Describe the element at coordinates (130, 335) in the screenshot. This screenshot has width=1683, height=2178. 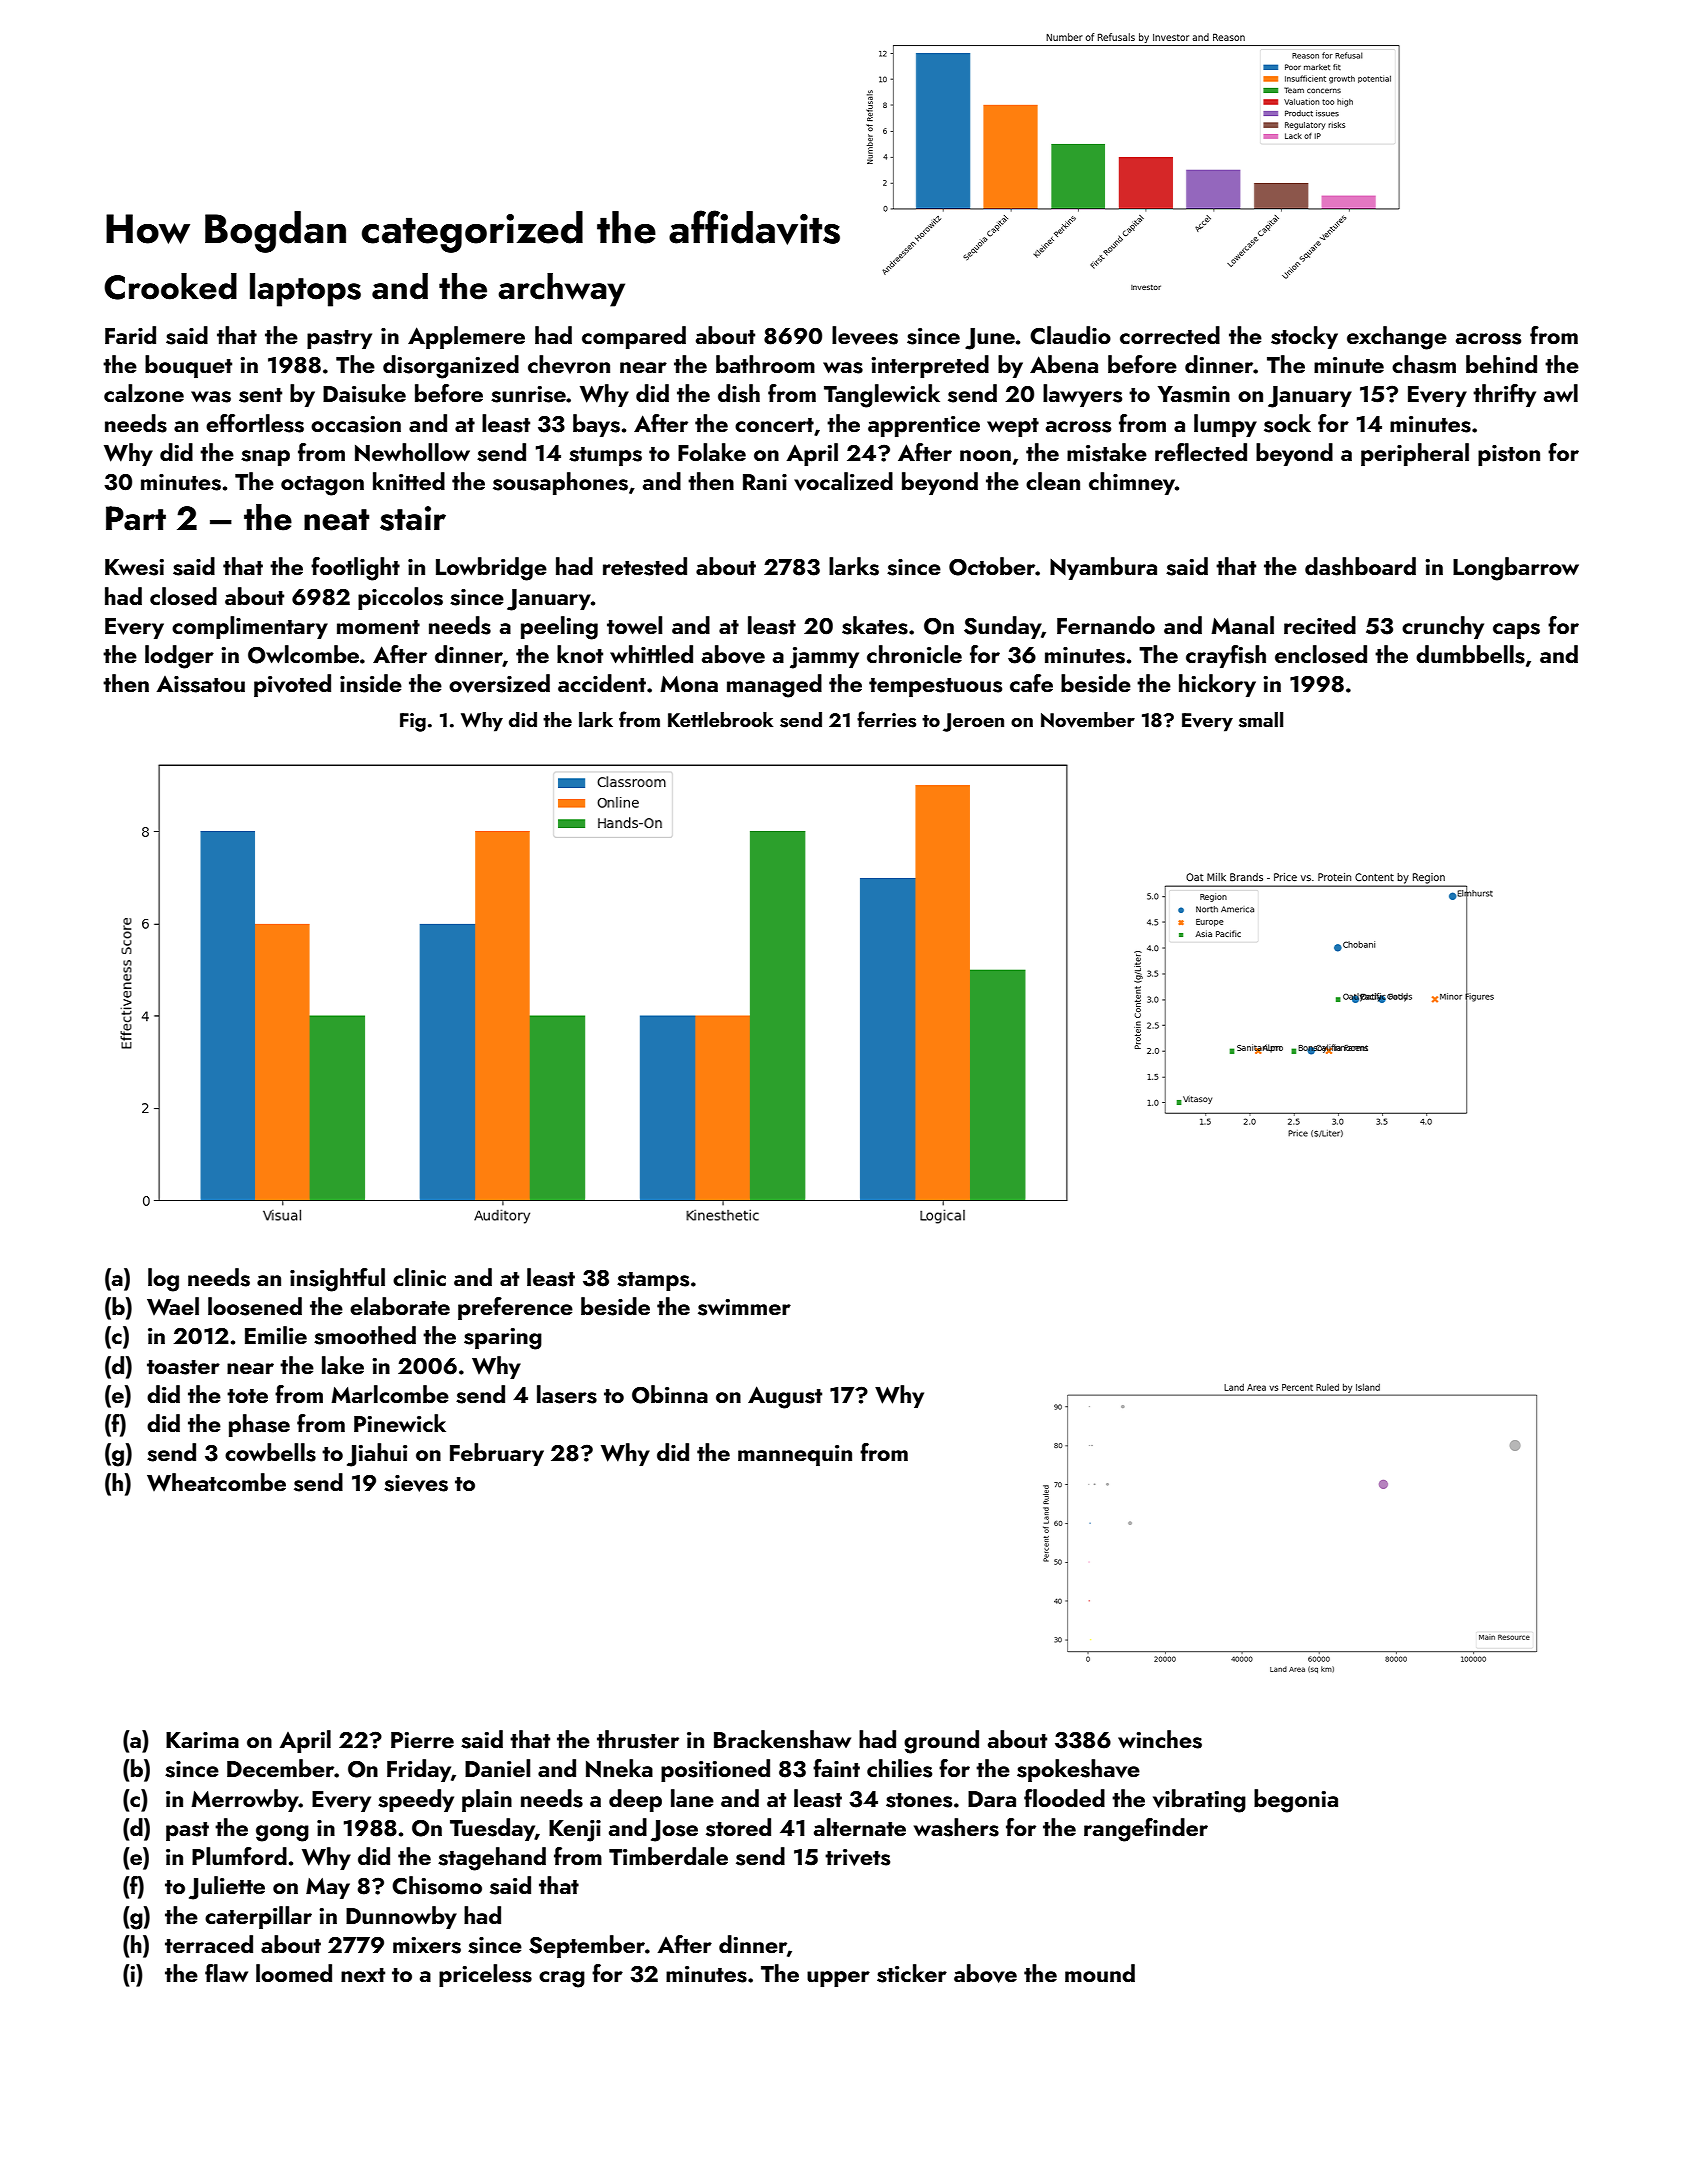
I see `Farid` at that location.
